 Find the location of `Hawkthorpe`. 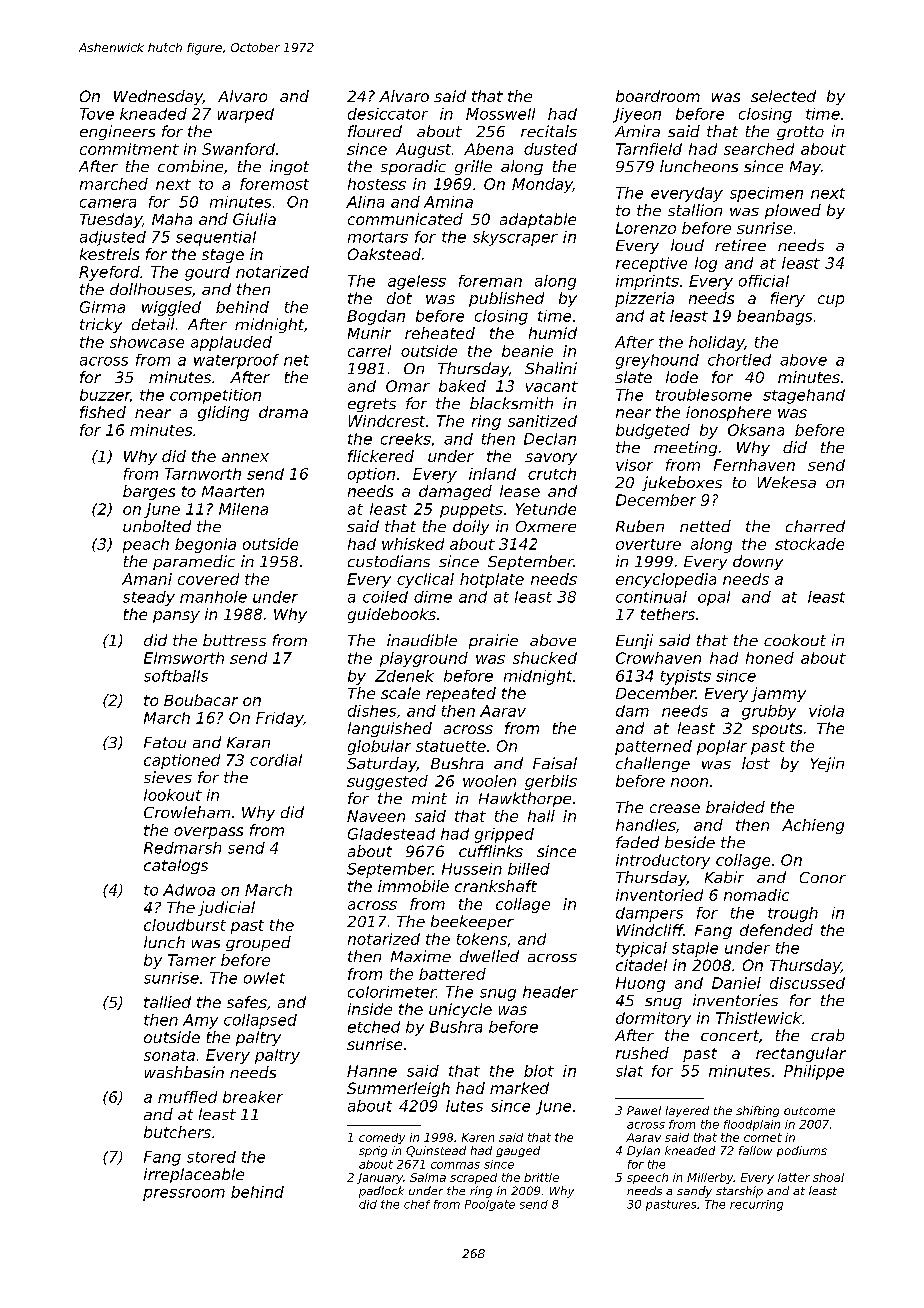

Hawkthorpe is located at coordinates (525, 799).
